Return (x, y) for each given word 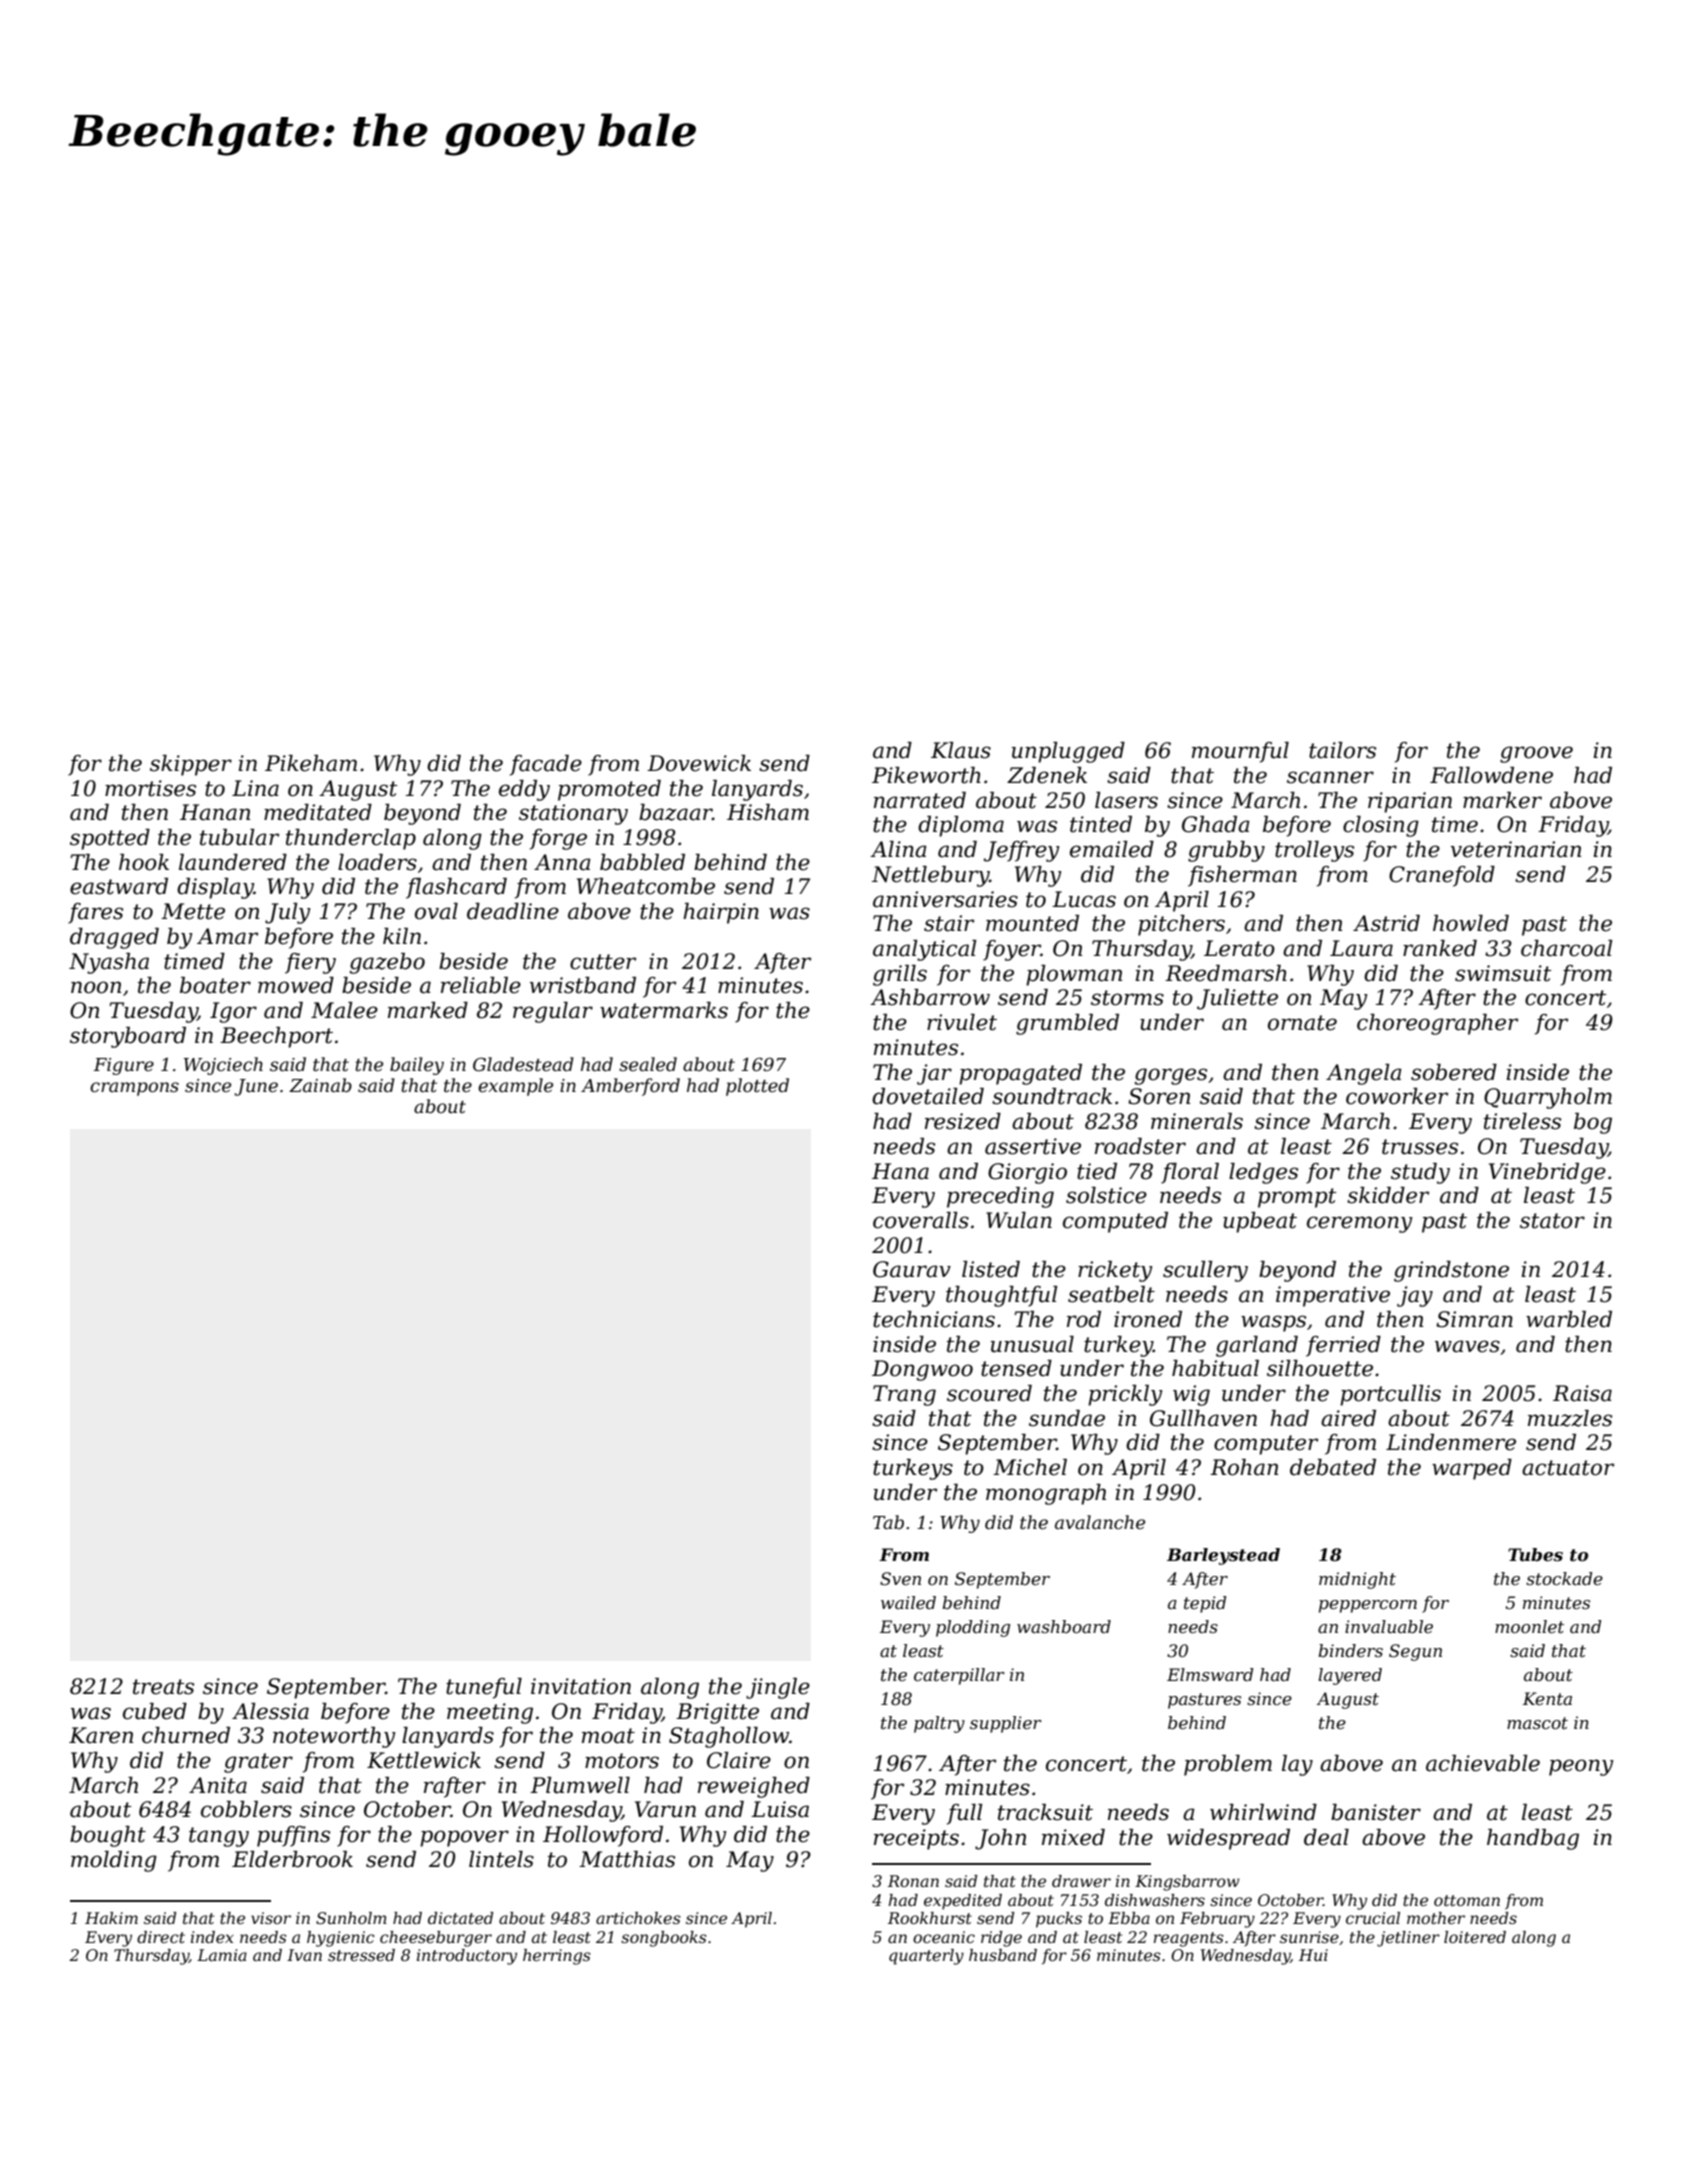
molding (114, 1861)
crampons (134, 1089)
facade (546, 765)
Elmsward (1210, 1674)
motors (622, 1761)
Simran (1474, 1319)
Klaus (961, 750)
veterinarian (1516, 849)
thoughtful (1001, 1296)
